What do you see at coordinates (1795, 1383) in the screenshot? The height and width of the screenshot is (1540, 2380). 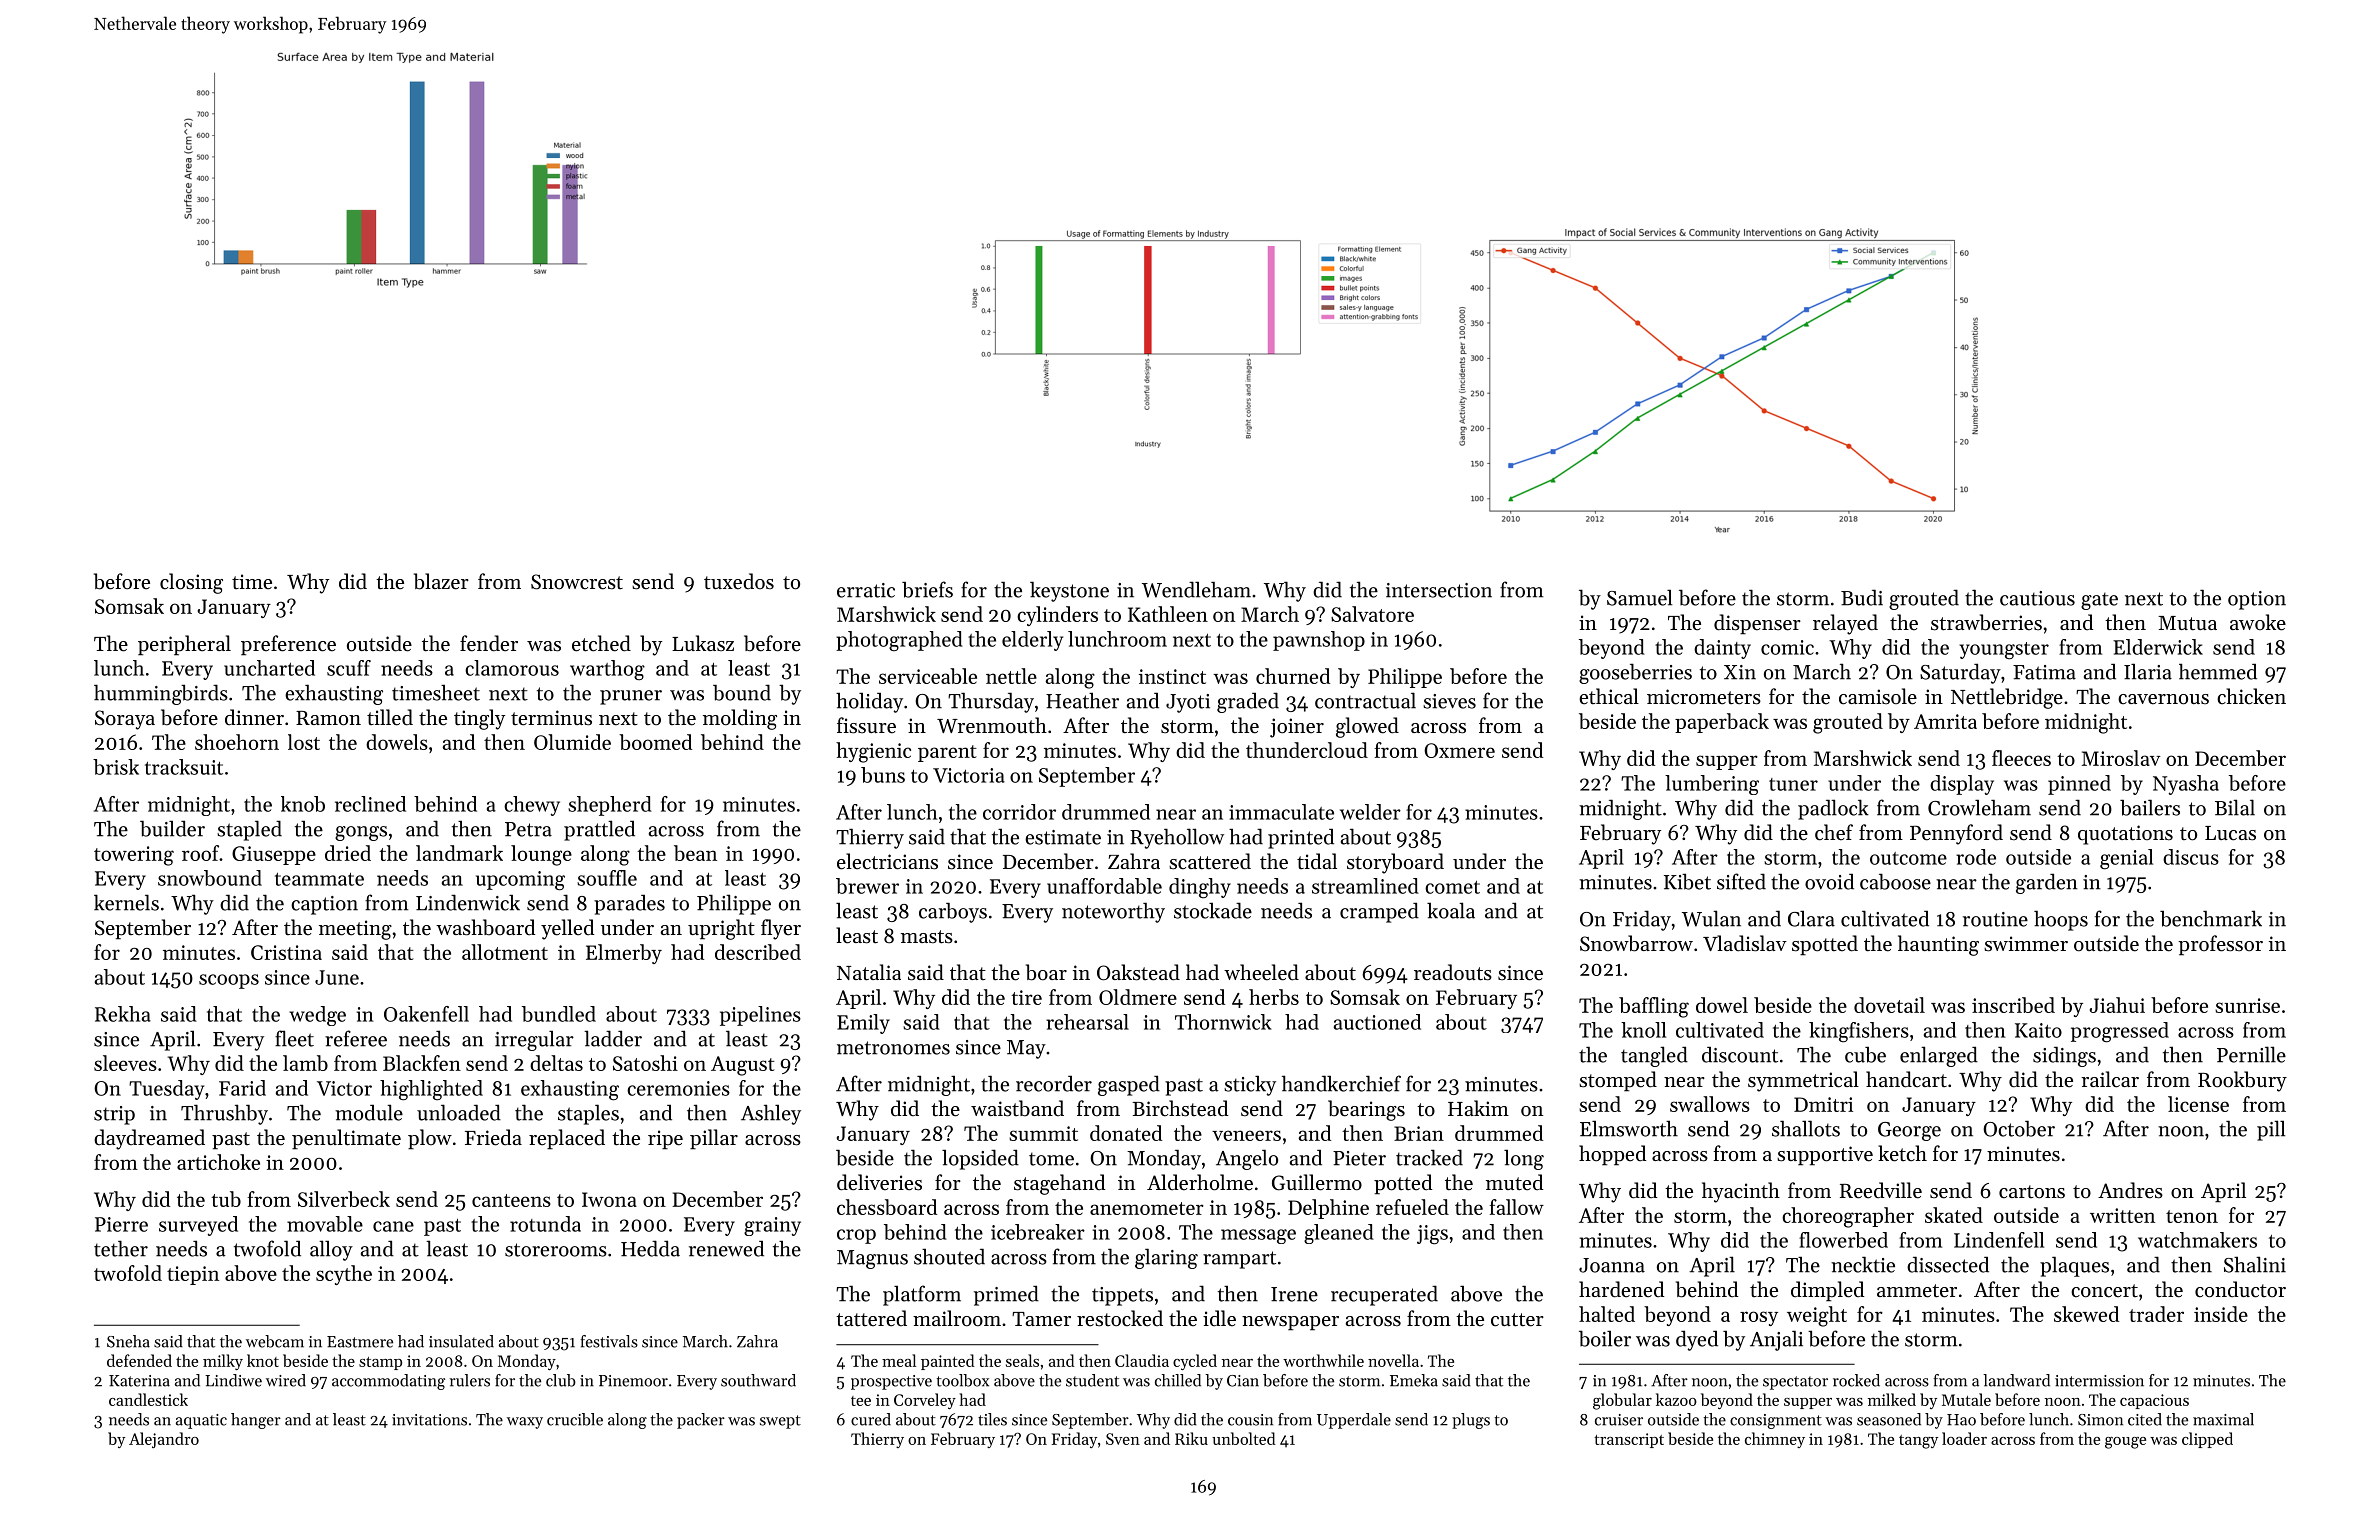 I see `spectator` at bounding box center [1795, 1383].
